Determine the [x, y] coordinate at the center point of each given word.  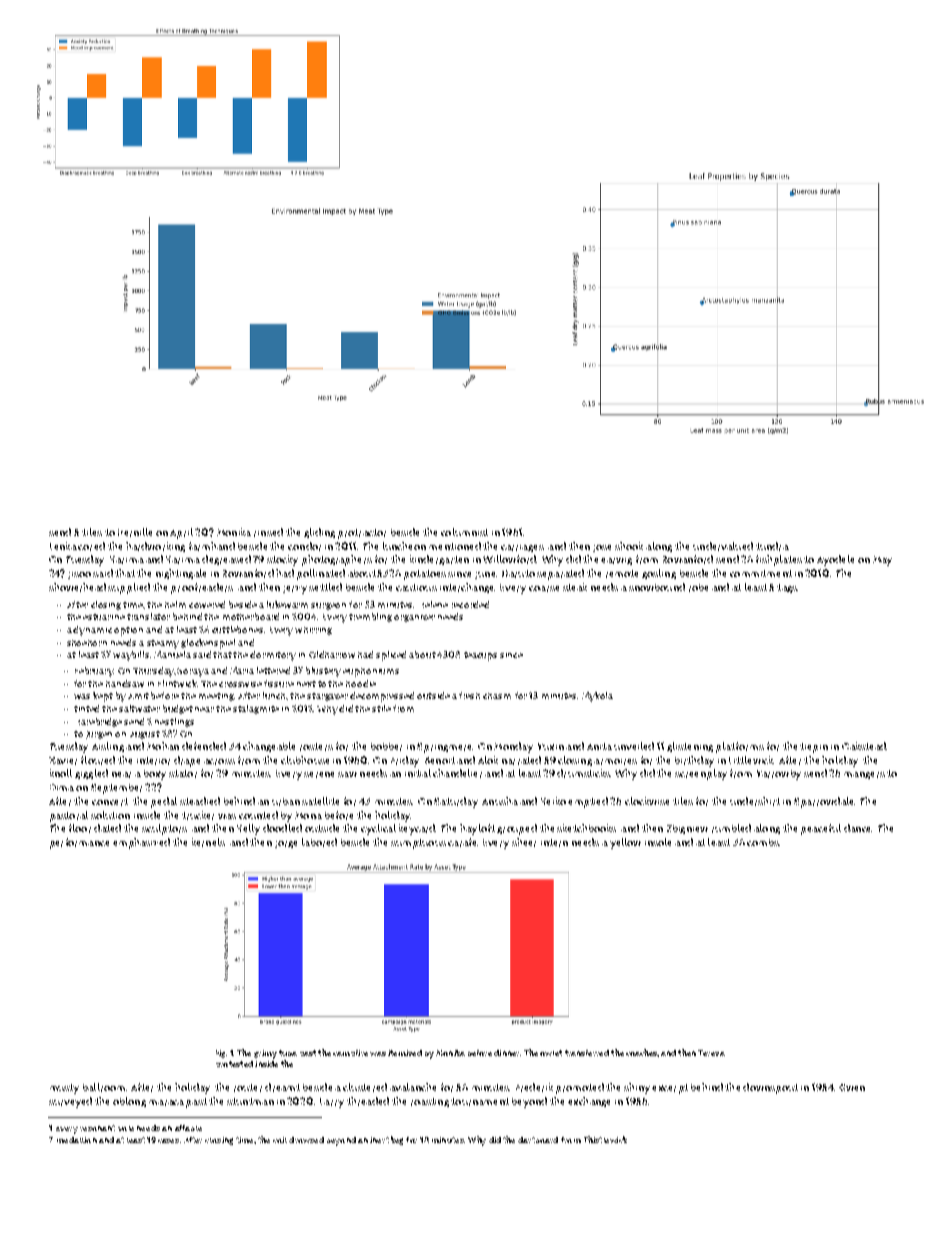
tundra [772, 546]
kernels [208, 842]
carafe [462, 842]
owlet [551, 1053]
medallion [77, 1140]
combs [763, 842]
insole [658, 842]
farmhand [212, 546]
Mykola [597, 697]
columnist [464, 532]
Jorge [286, 844]
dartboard [538, 1140]
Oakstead [864, 746]
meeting [216, 697]
